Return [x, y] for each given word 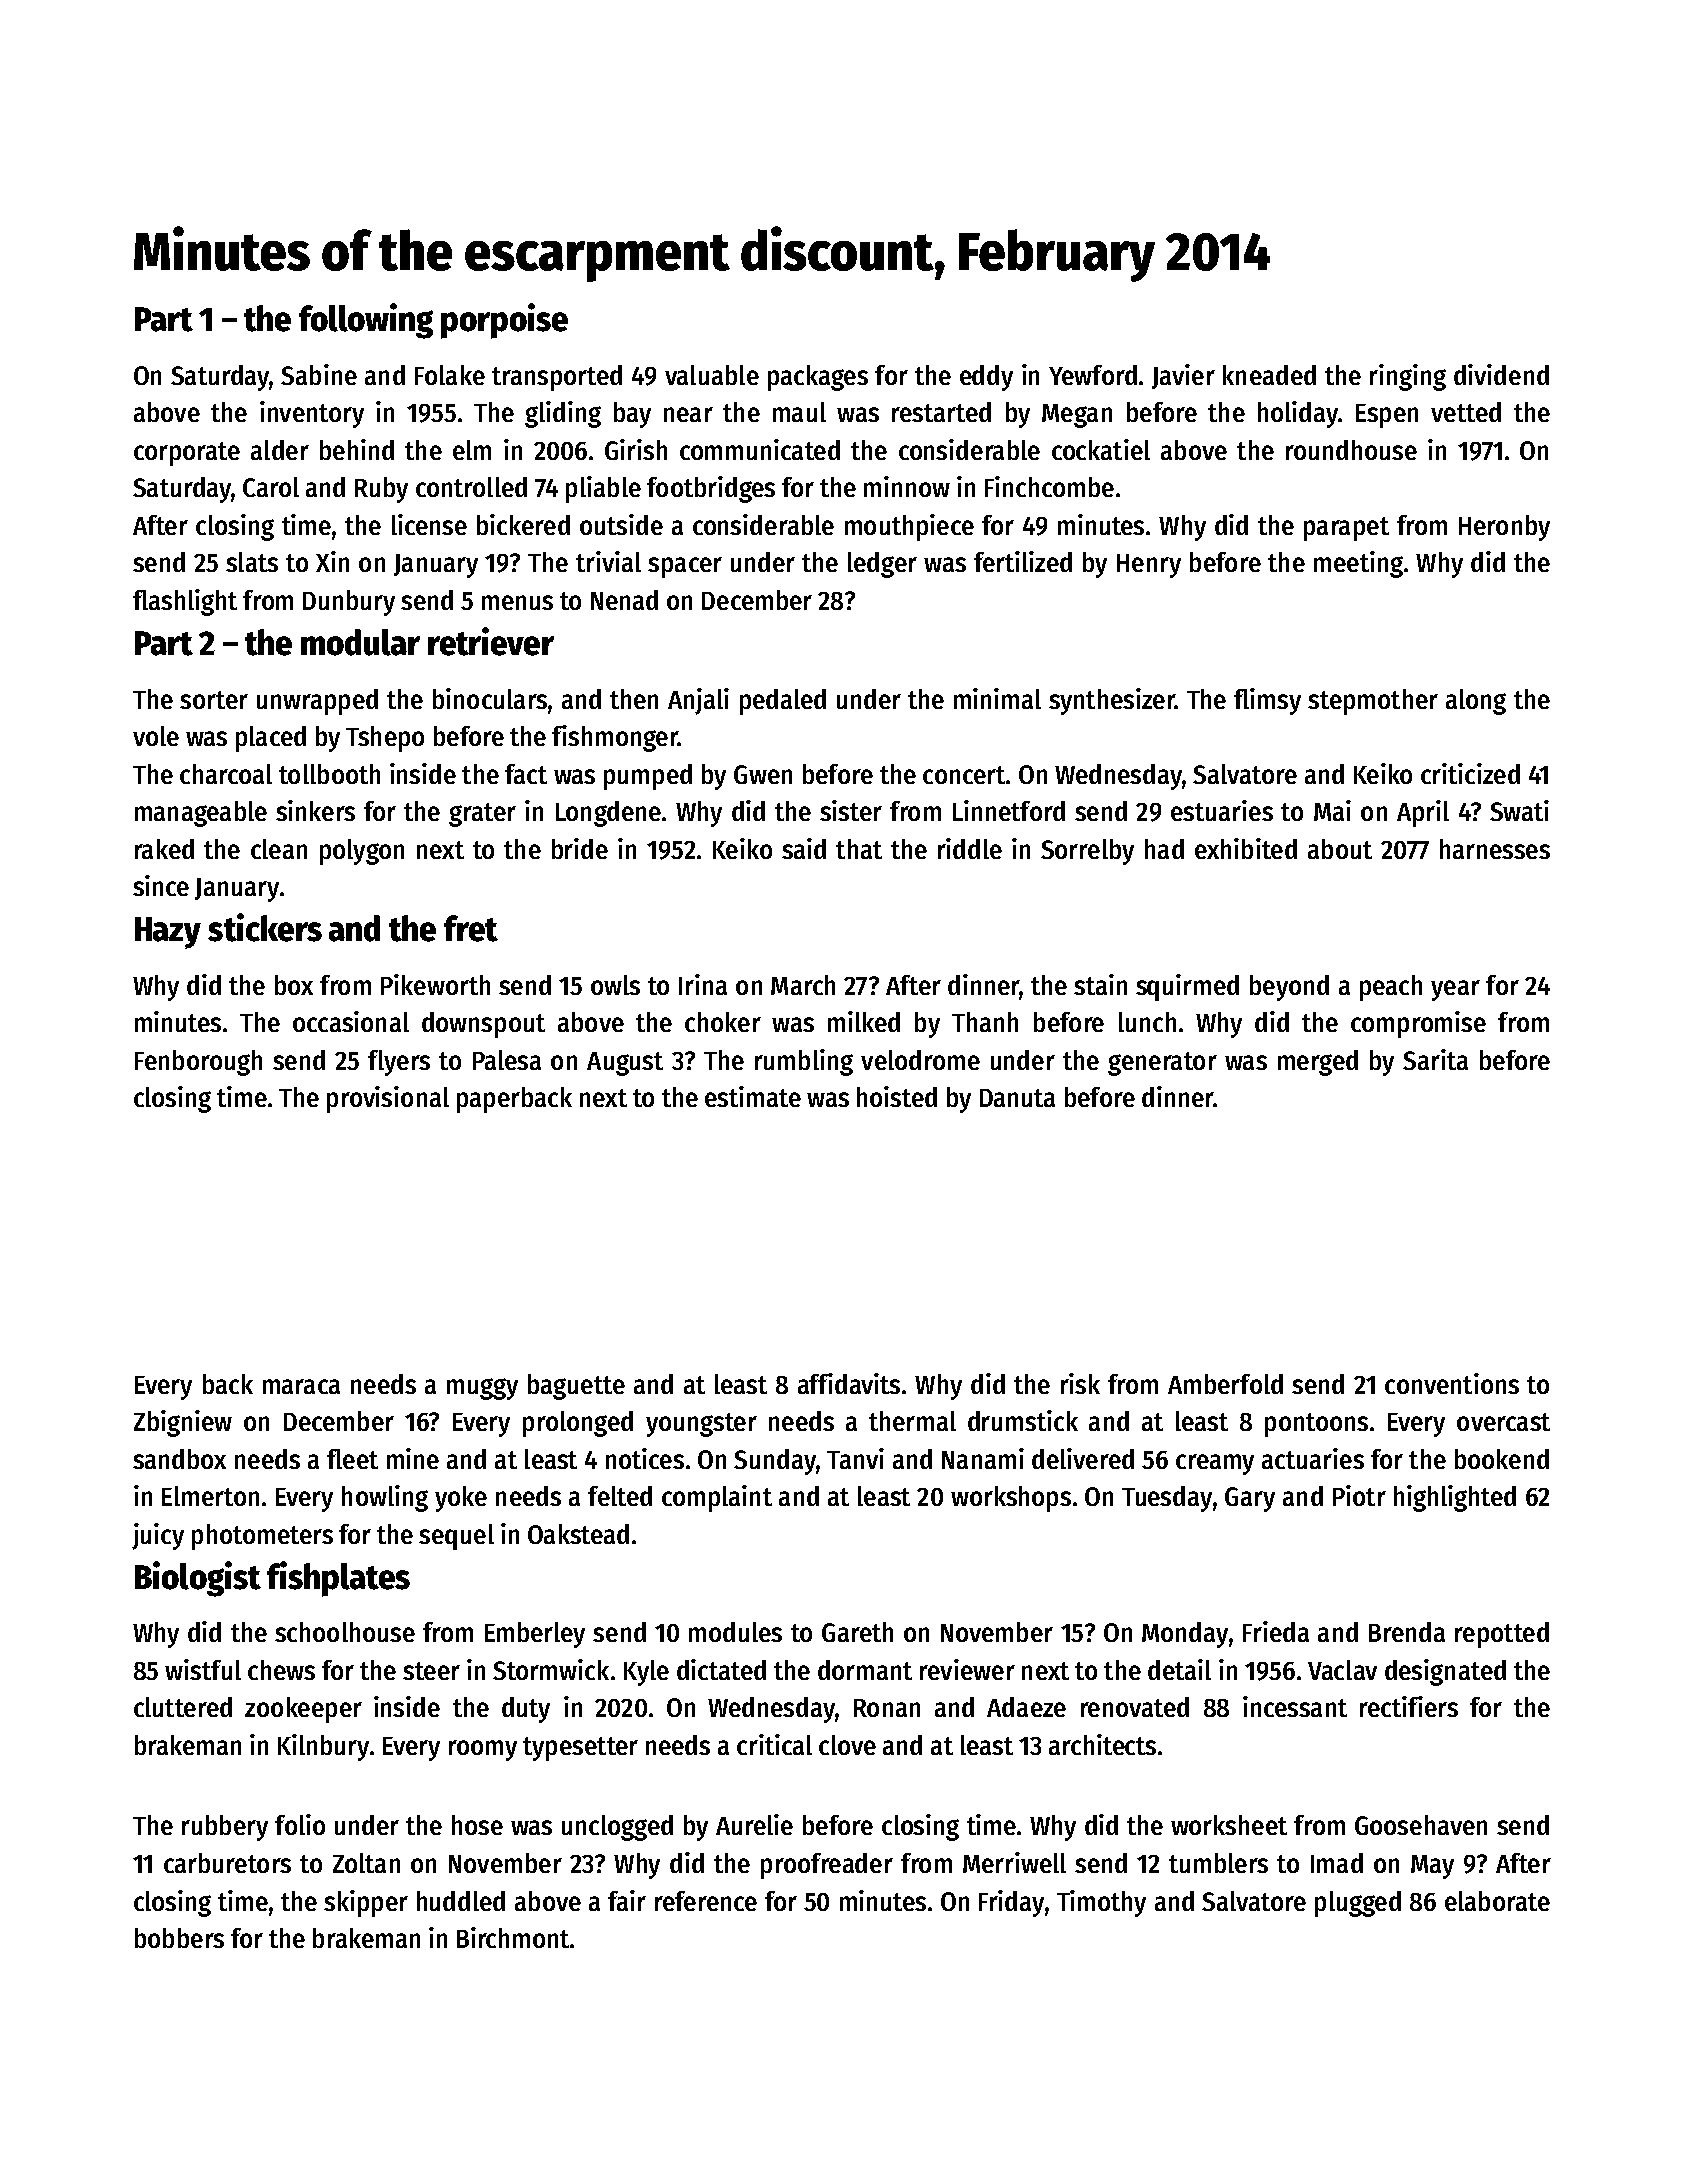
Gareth [857, 1632]
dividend [1501, 374]
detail [1179, 1669]
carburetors [227, 1863]
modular [360, 642]
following [366, 321]
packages [818, 378]
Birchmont [513, 1937]
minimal [997, 698]
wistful [203, 1669]
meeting [1358, 564]
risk [1080, 1383]
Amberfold [1225, 1384]
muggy [482, 1389]
